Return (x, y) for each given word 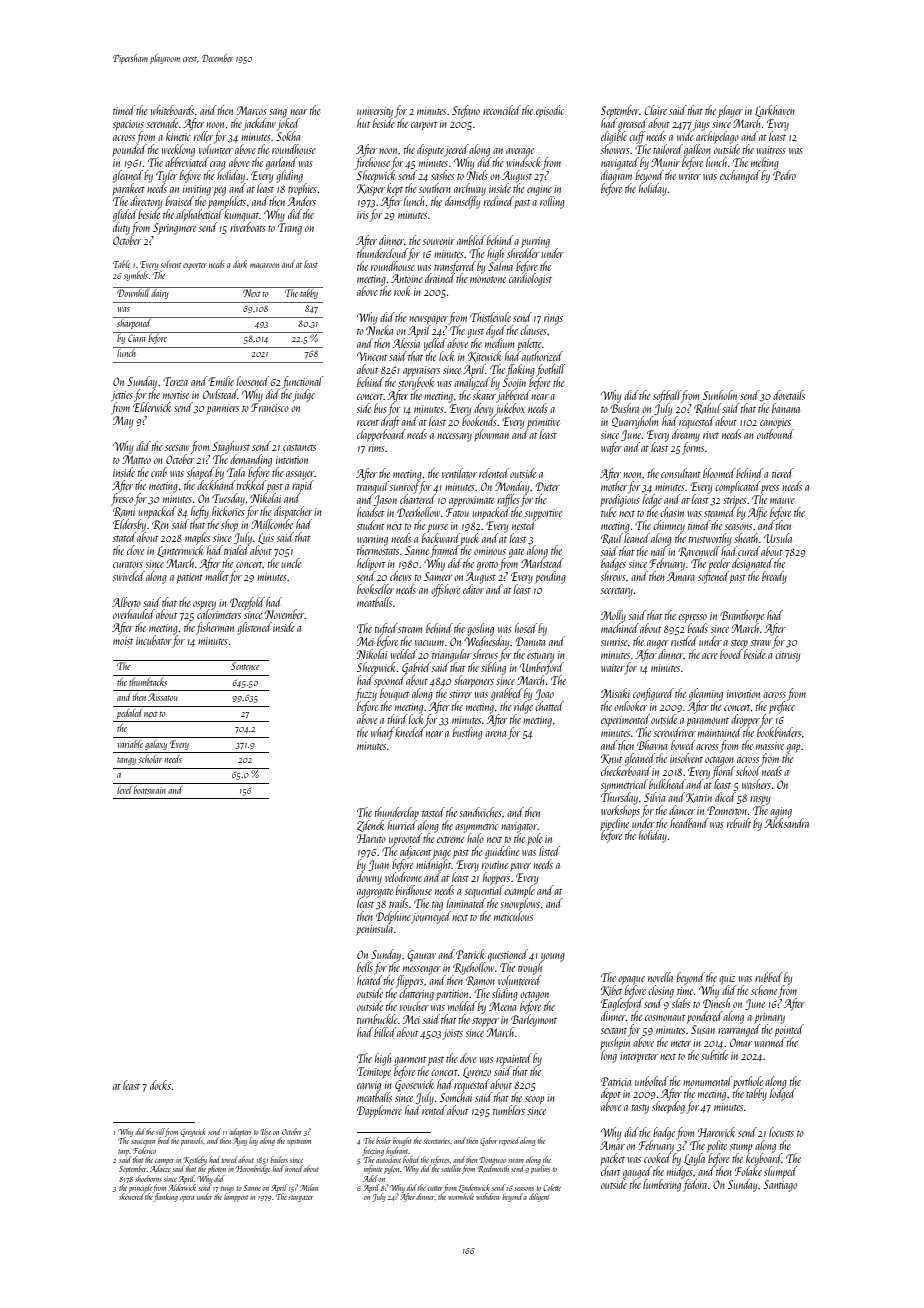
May (123, 422)
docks (160, 1085)
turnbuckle (377, 1019)
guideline (502, 852)
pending (550, 577)
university (375, 112)
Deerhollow (418, 512)
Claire (655, 110)
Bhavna (652, 745)
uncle (291, 563)
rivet (711, 435)
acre (709, 656)
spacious (128, 125)
